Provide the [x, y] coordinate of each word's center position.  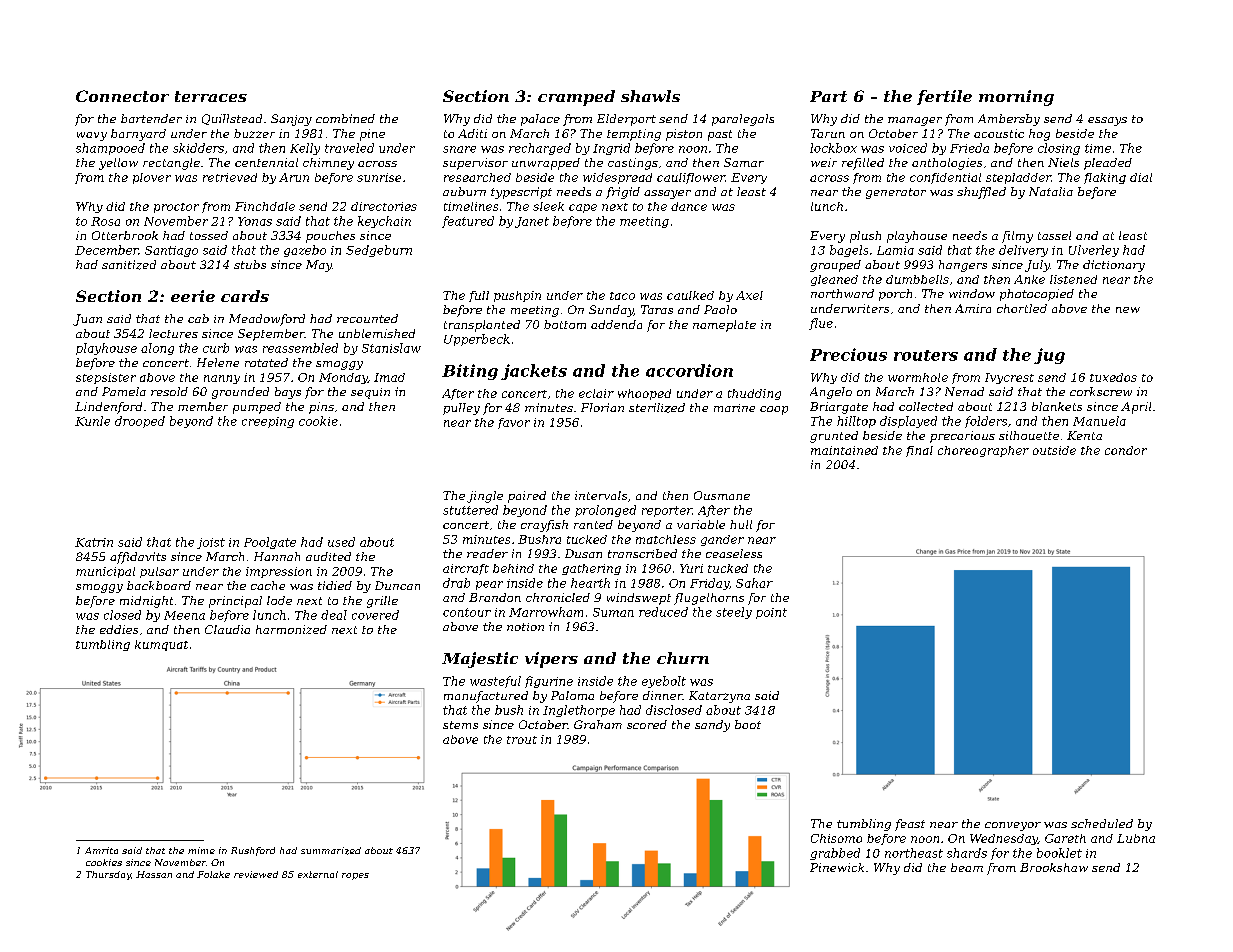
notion [525, 627]
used [341, 542]
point [771, 613]
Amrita [101, 850]
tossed [209, 235]
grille [382, 602]
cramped [576, 98]
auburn [464, 191]
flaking [1105, 178]
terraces [211, 96]
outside [1054, 450]
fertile [944, 97]
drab [456, 583]
